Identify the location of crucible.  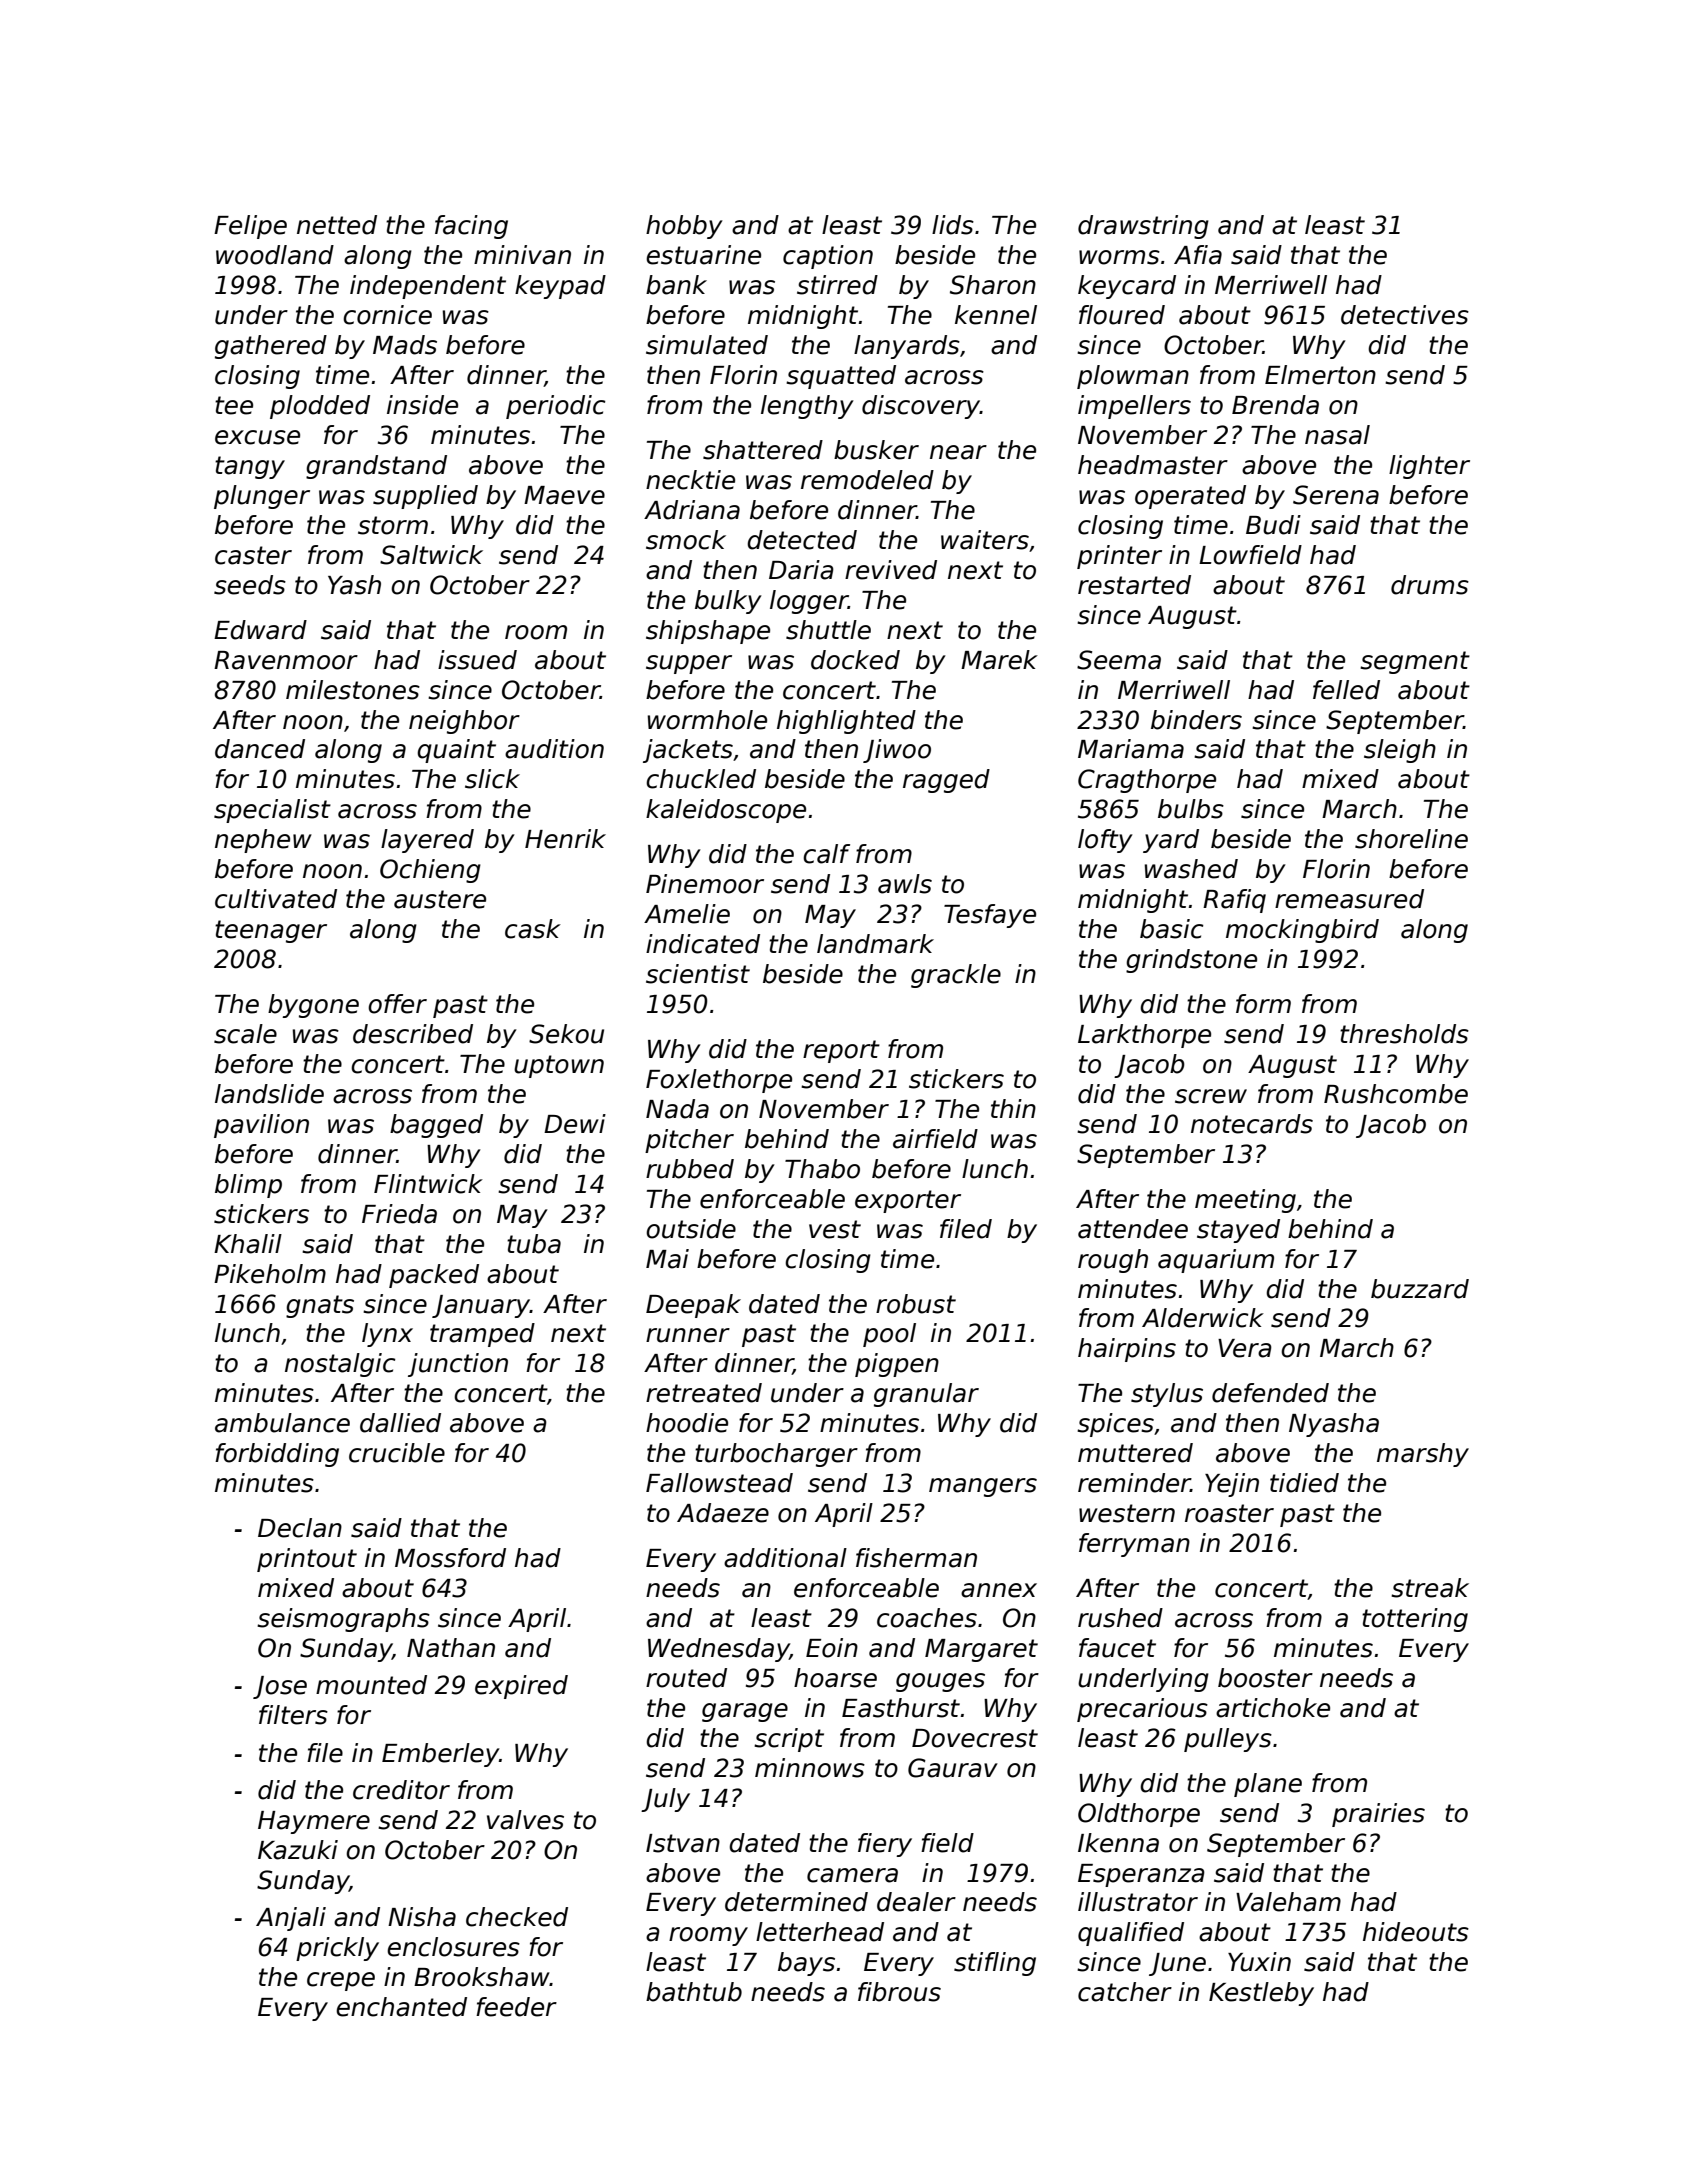
(397, 1453).
